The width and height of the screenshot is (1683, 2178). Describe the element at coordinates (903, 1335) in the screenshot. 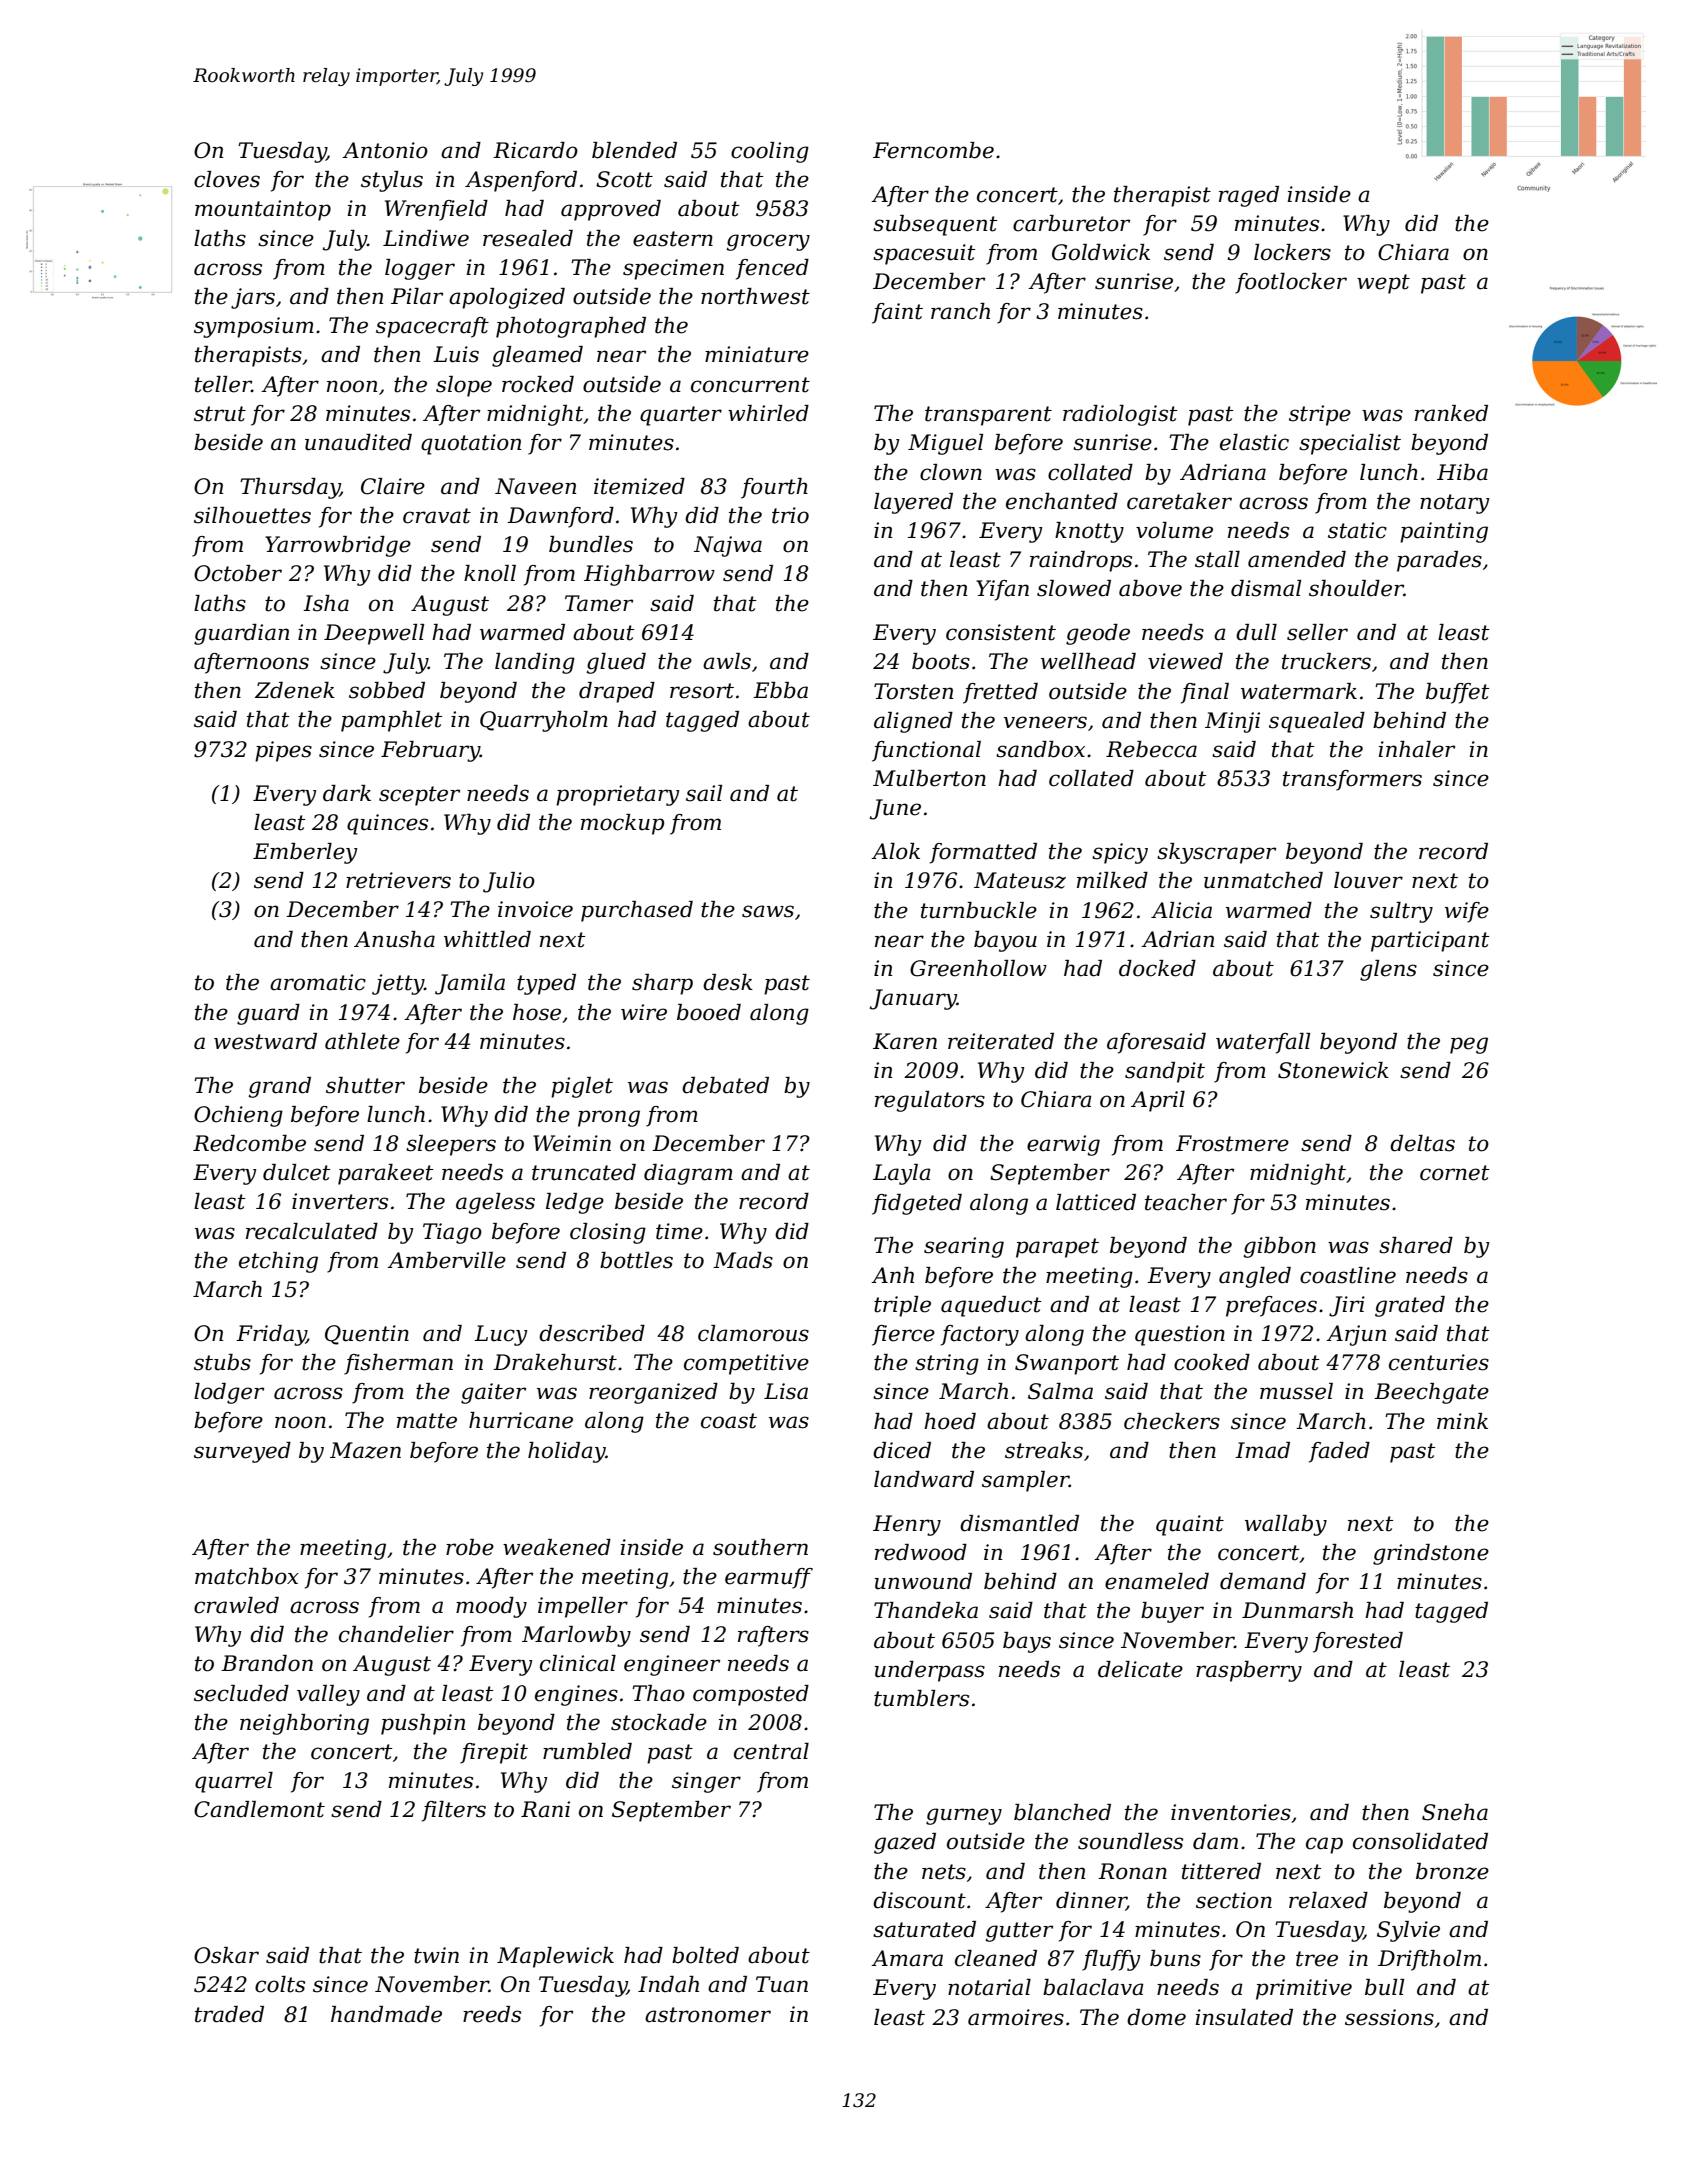

I see `fierce` at that location.
